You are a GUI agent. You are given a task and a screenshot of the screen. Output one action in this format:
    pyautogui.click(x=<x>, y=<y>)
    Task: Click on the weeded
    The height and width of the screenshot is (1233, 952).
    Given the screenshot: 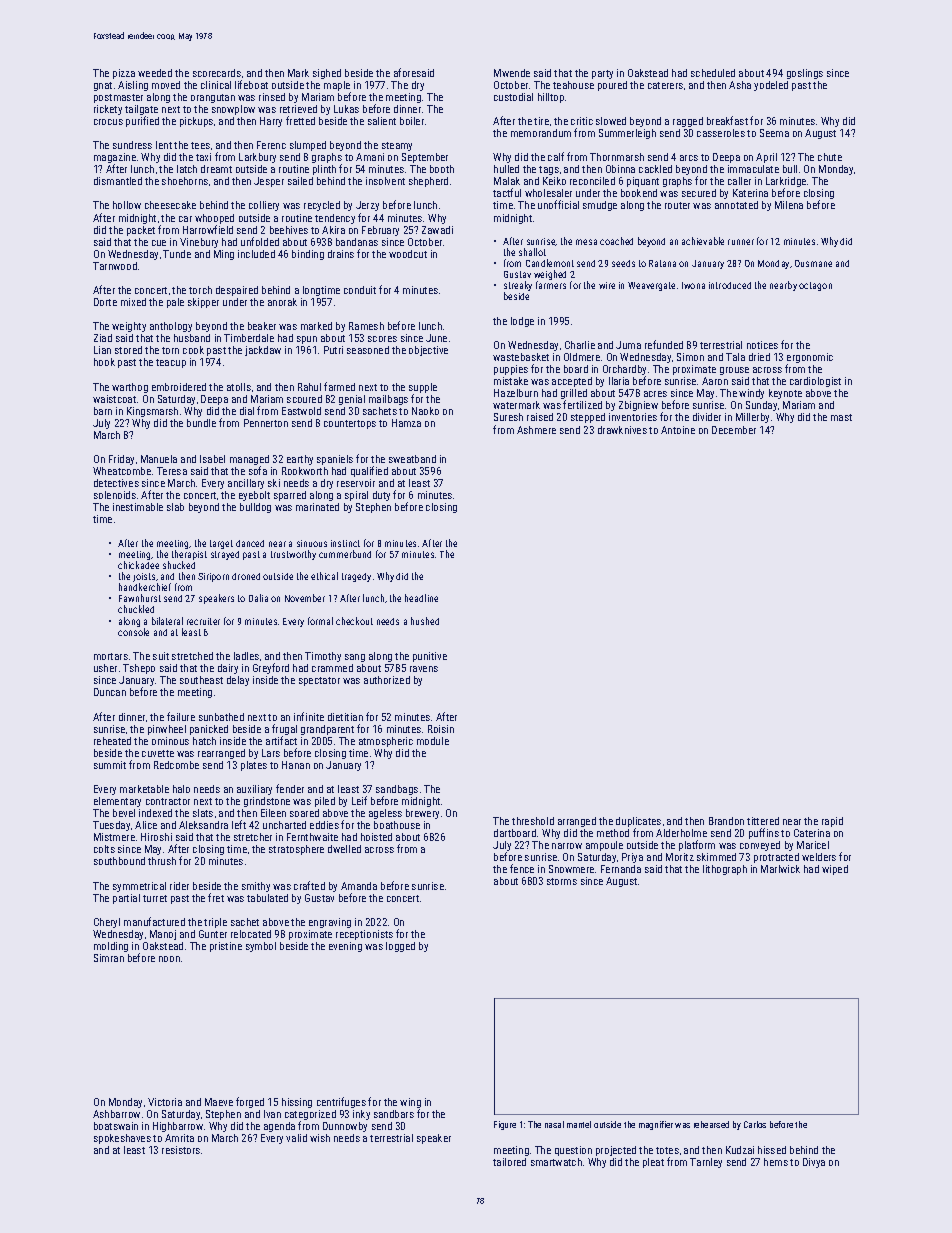 What is the action you would take?
    pyautogui.click(x=155, y=73)
